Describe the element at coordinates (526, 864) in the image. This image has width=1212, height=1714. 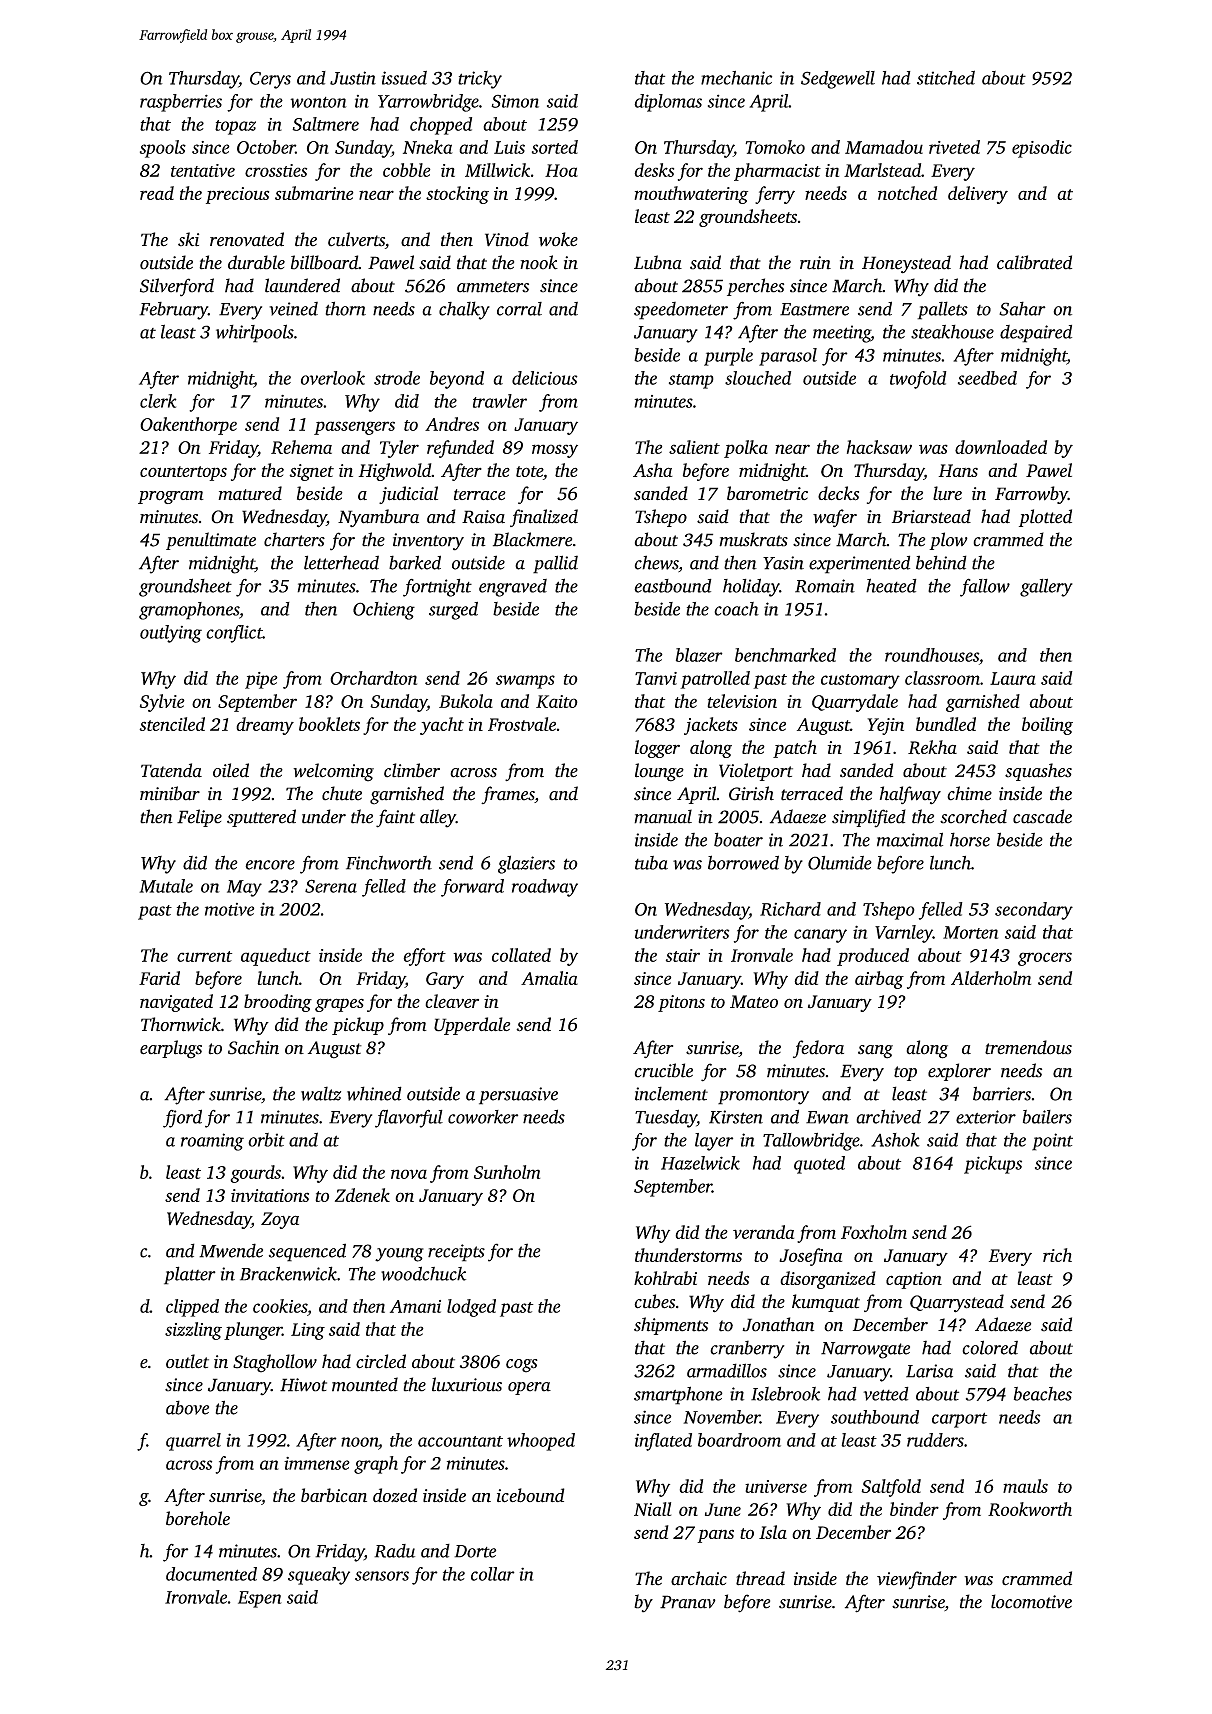
I see `glaziers` at that location.
